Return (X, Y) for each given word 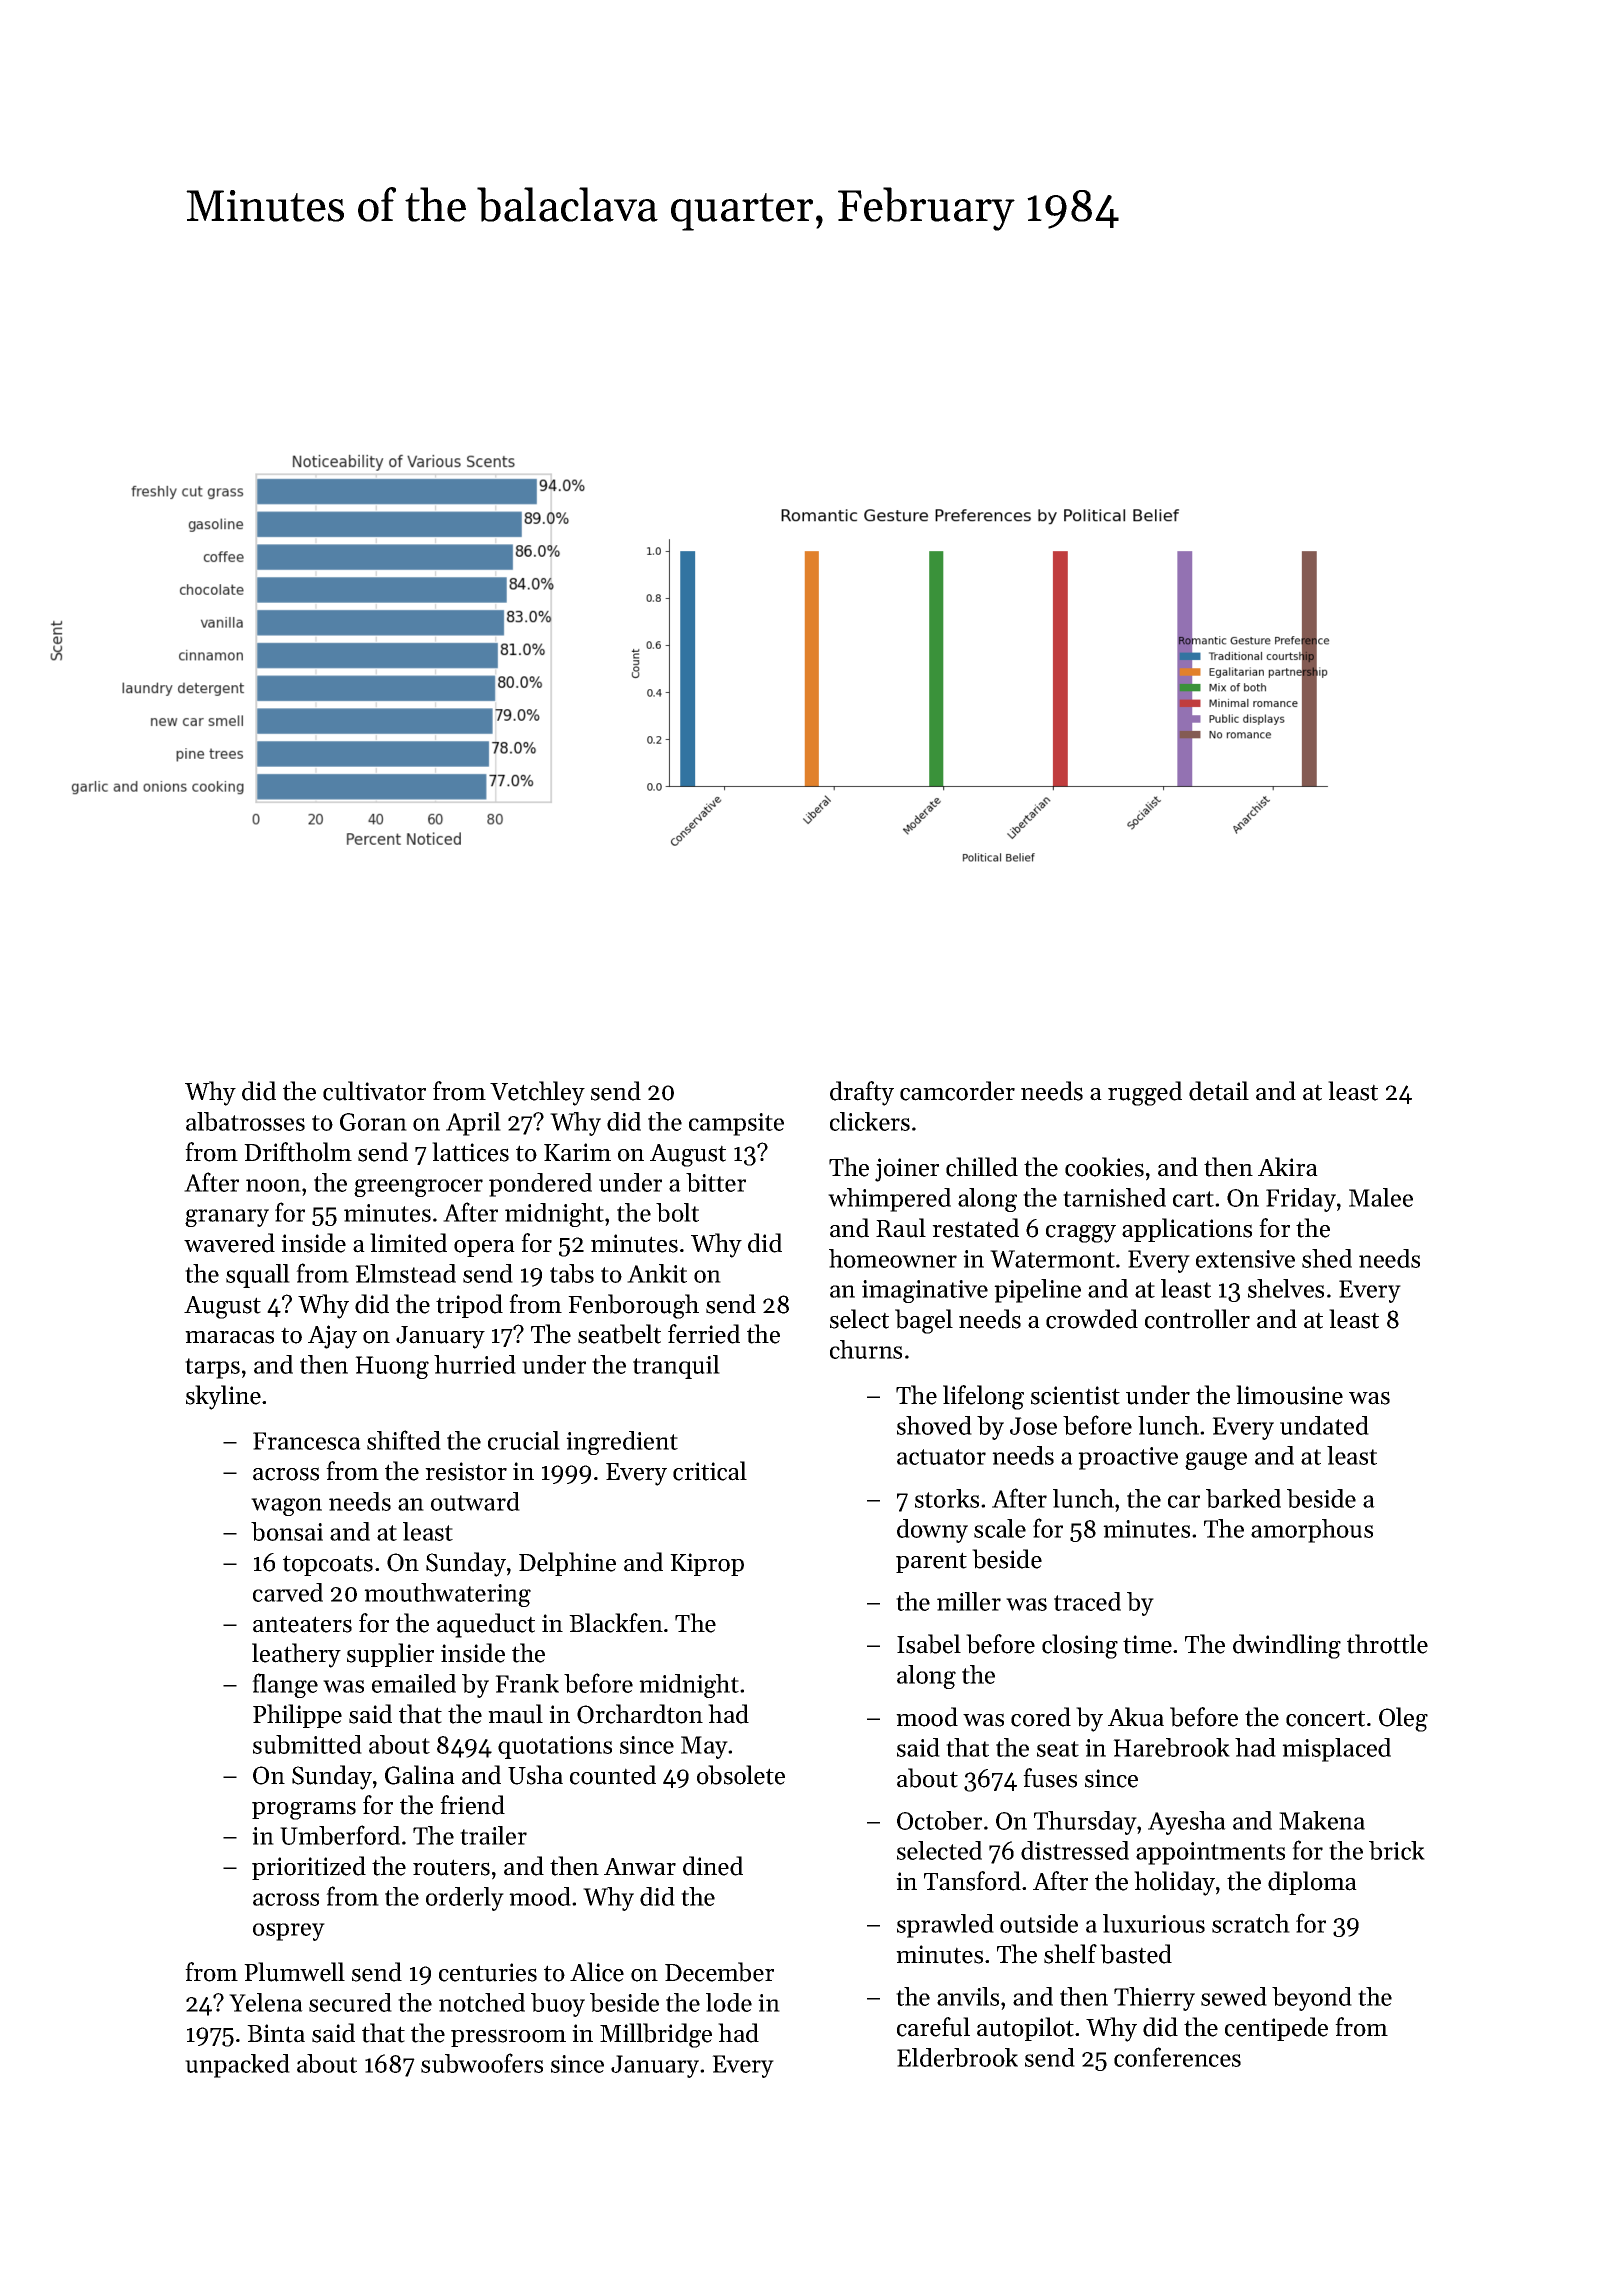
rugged (1145, 1093)
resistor (466, 1471)
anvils (968, 1996)
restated (975, 1228)
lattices (470, 1152)
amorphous (1312, 1531)
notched (482, 2002)
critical (710, 1471)
